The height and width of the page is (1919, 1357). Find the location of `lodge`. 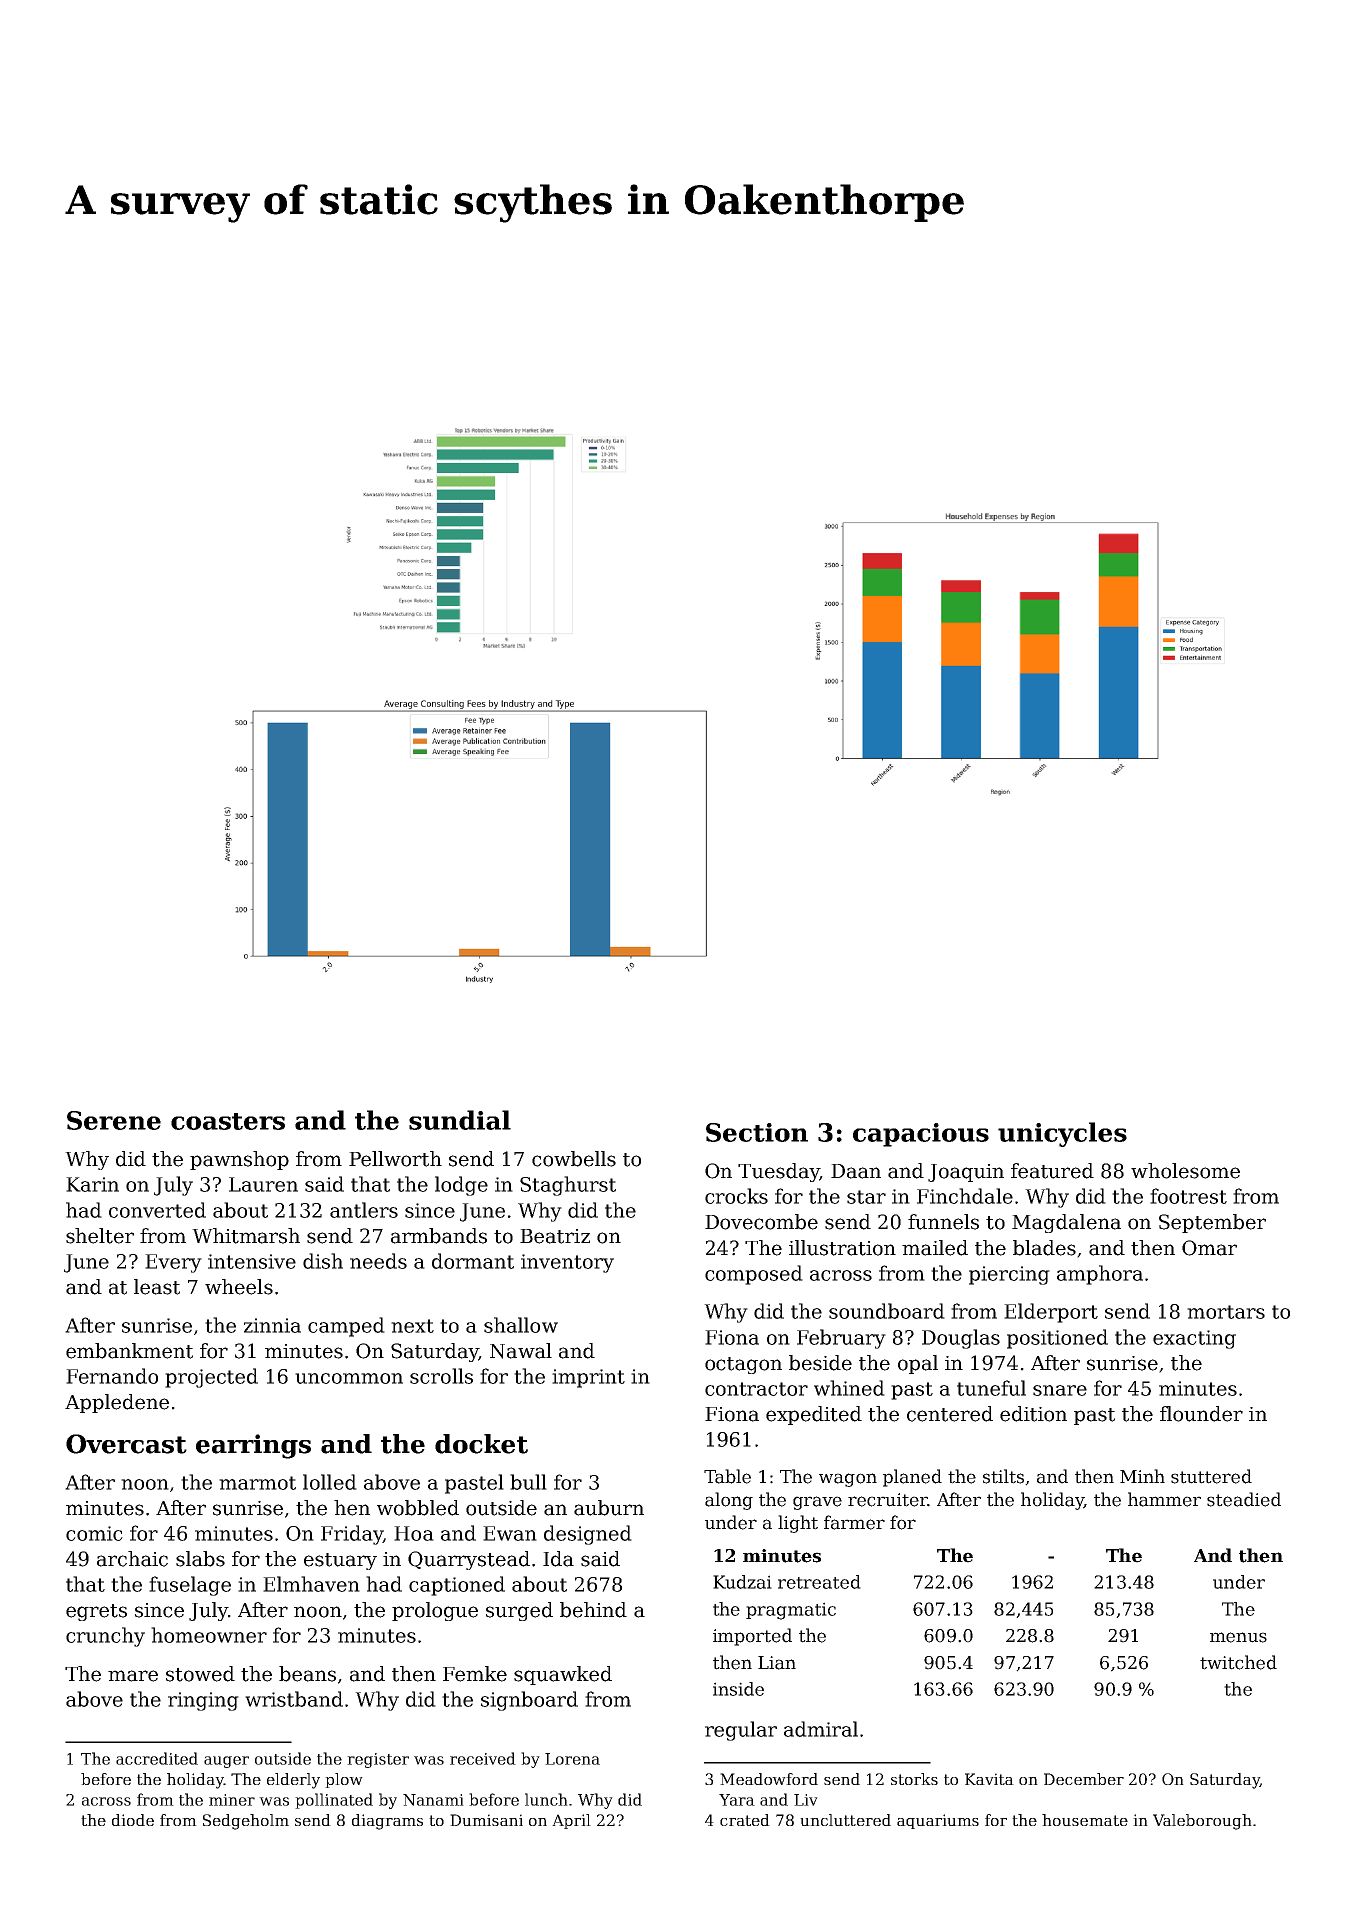

lodge is located at coordinates (461, 1186).
